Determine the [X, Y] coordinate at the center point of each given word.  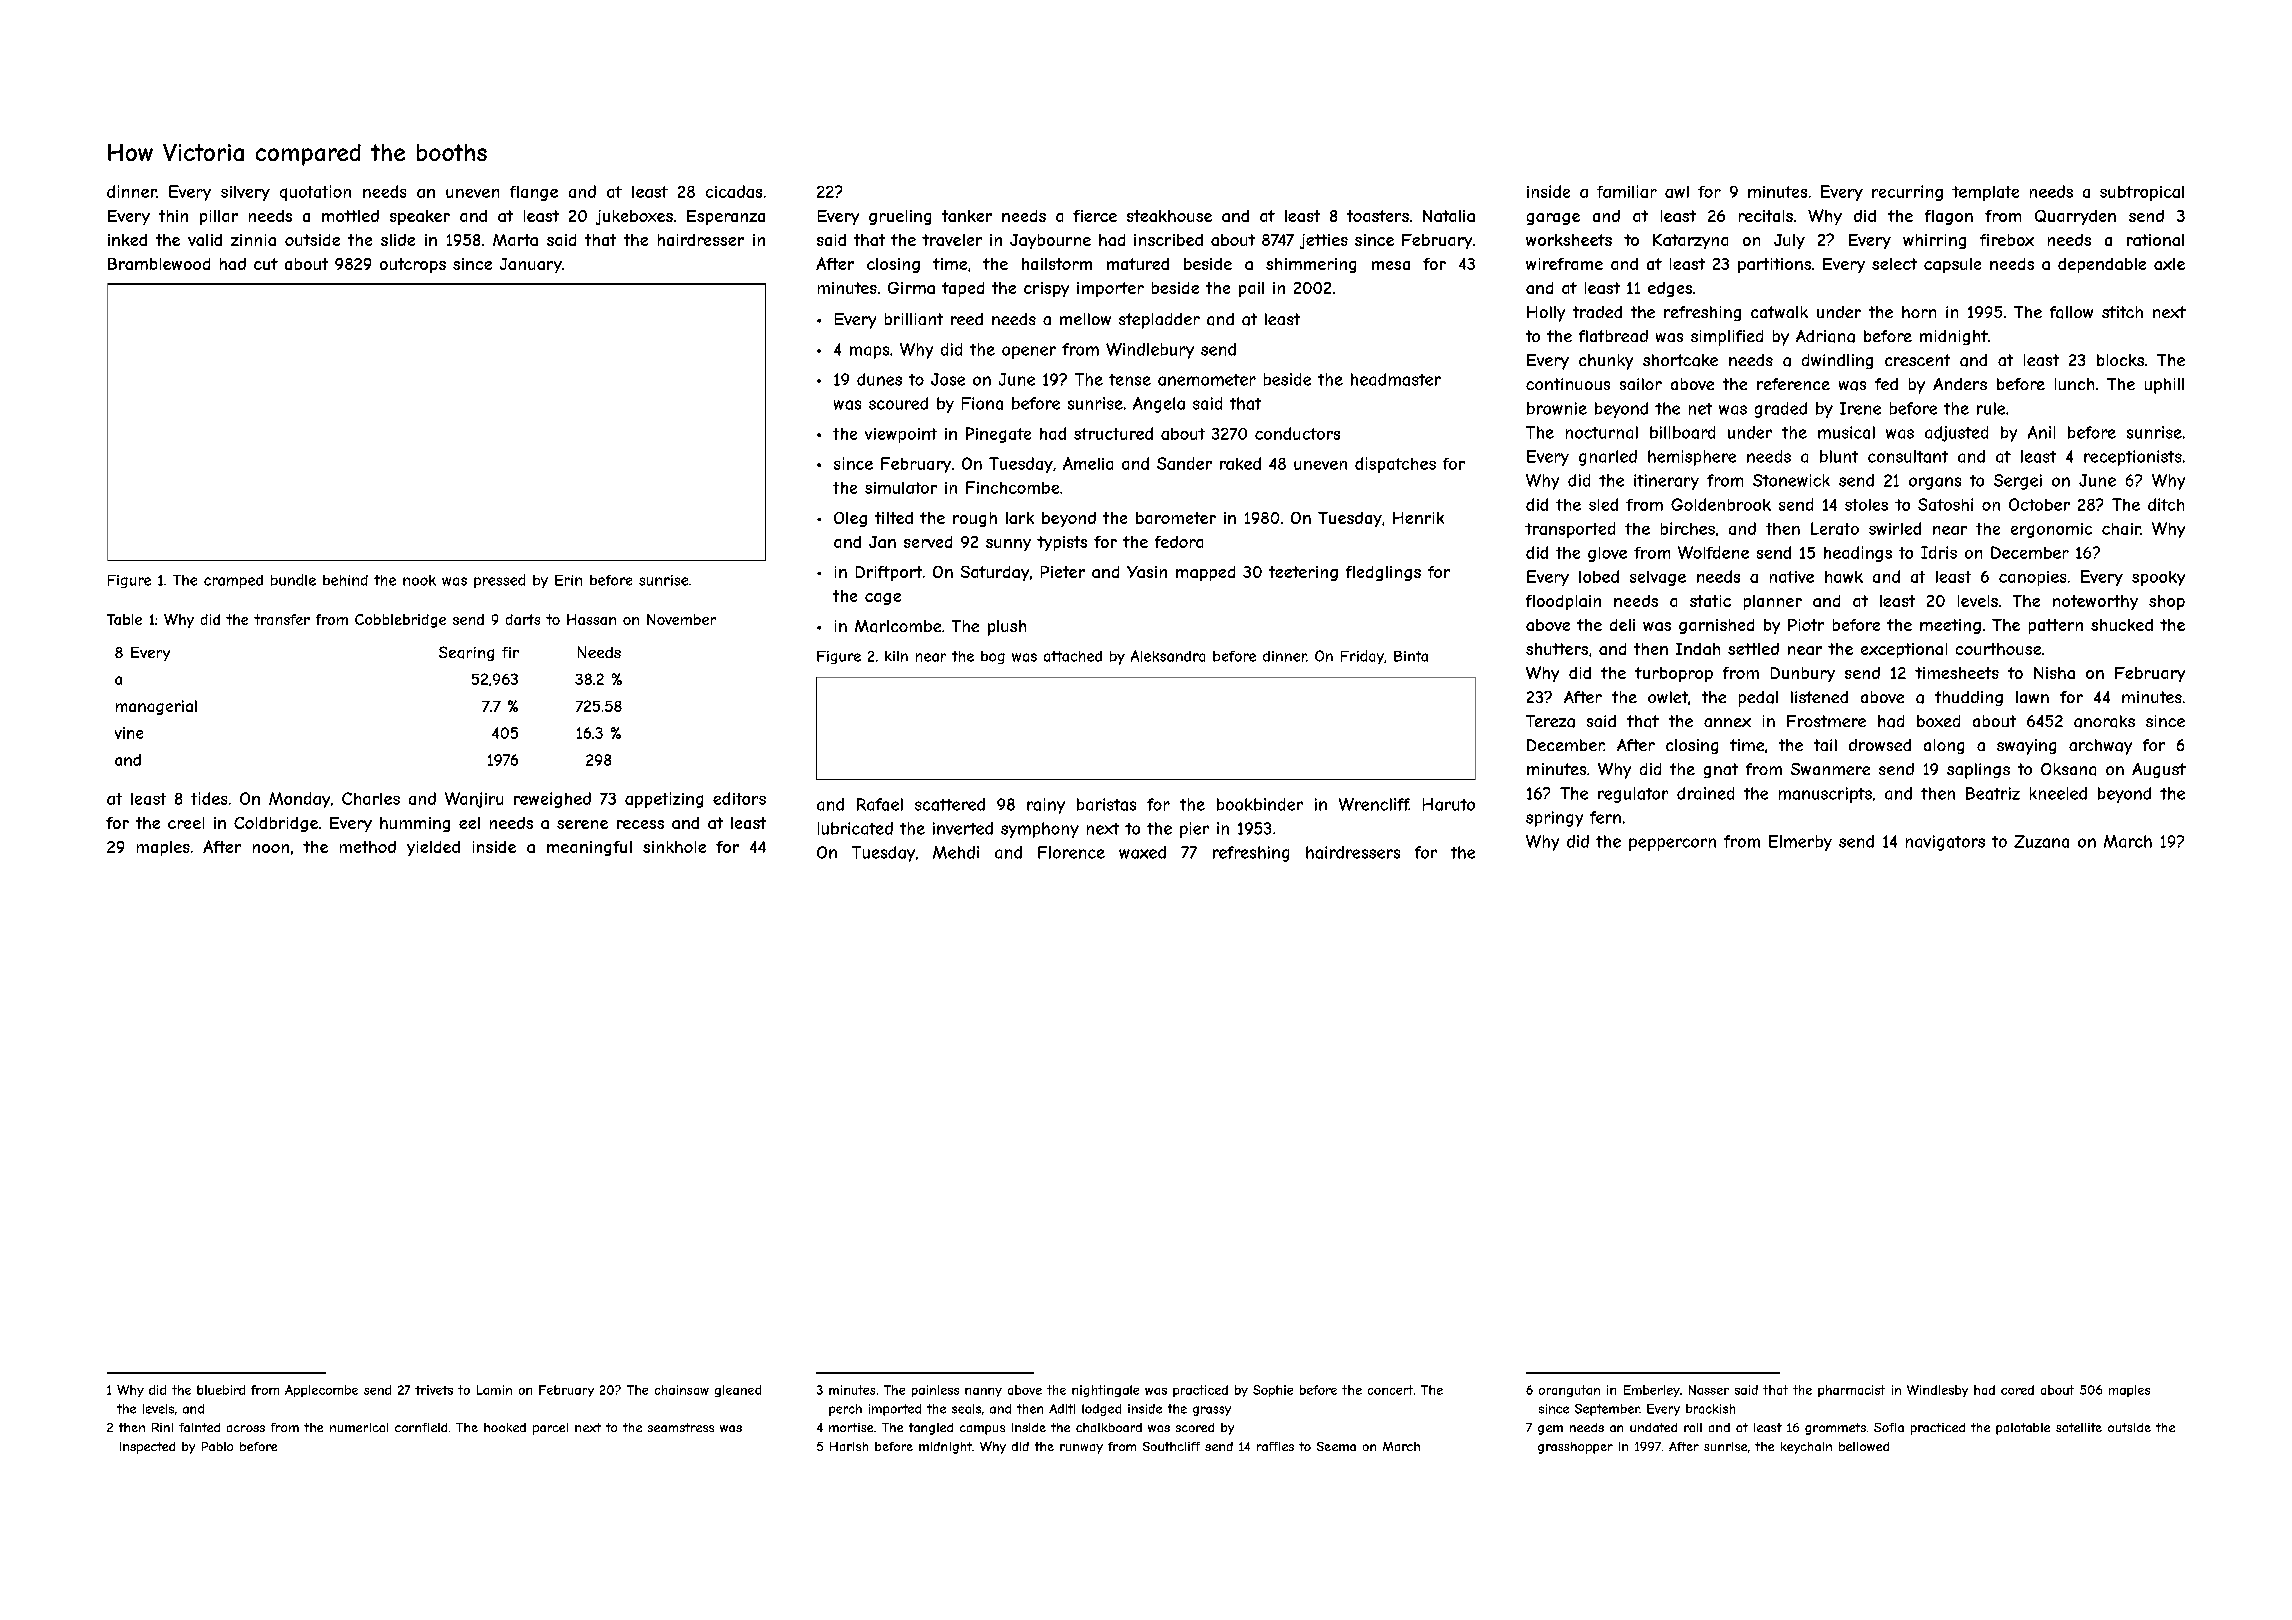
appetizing [664, 800]
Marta [515, 240]
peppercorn [1672, 844]
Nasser [1709, 1390]
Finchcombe [1012, 487]
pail [1251, 289]
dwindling [1837, 361]
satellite [2079, 1427]
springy [1554, 819]
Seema [1336, 1446]
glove [1607, 554]
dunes [879, 379]
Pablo [217, 1446]
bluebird [221, 1390]
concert [1390, 1390]
